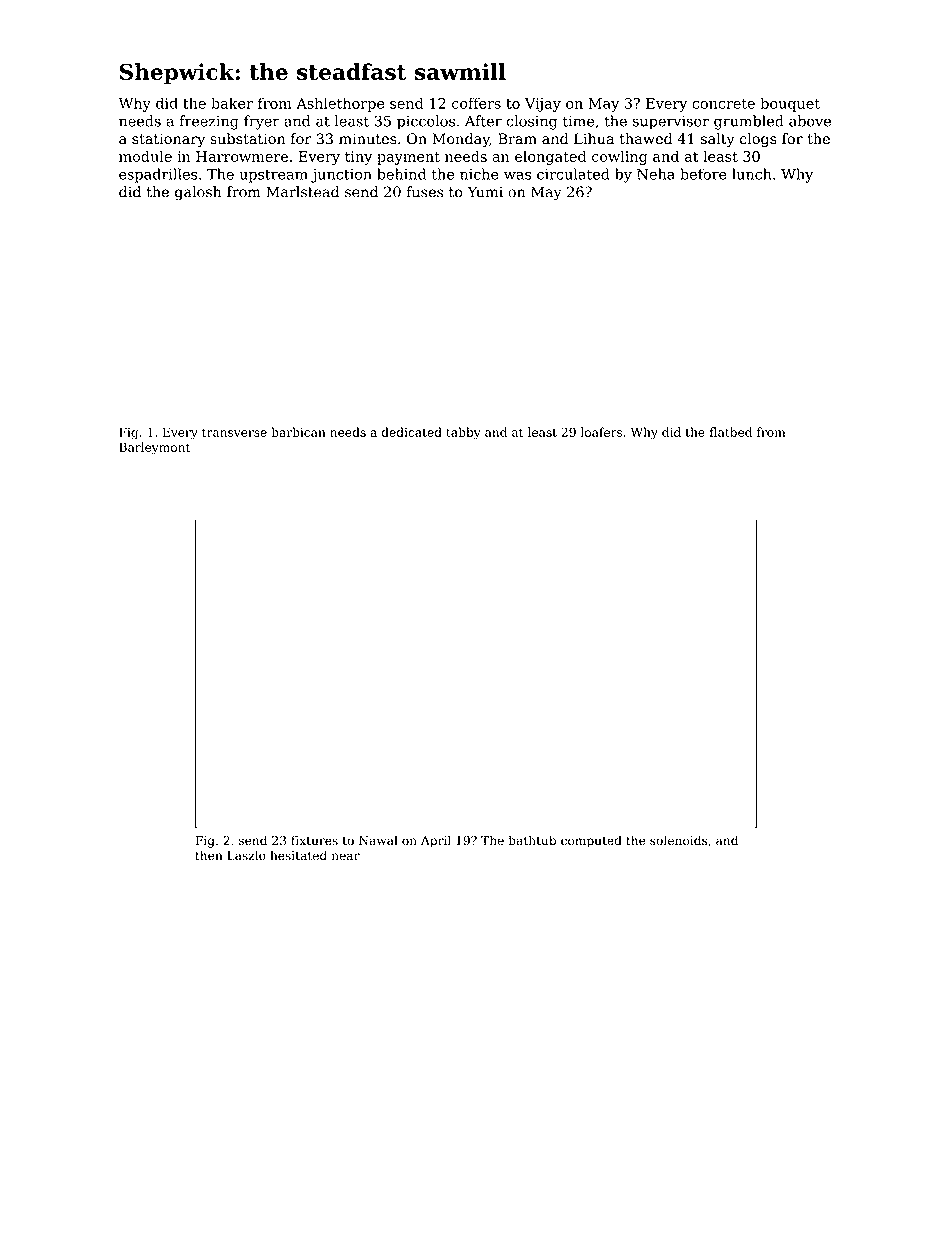 The width and height of the screenshot is (952, 1233). I want to click on barbican, so click(298, 432).
